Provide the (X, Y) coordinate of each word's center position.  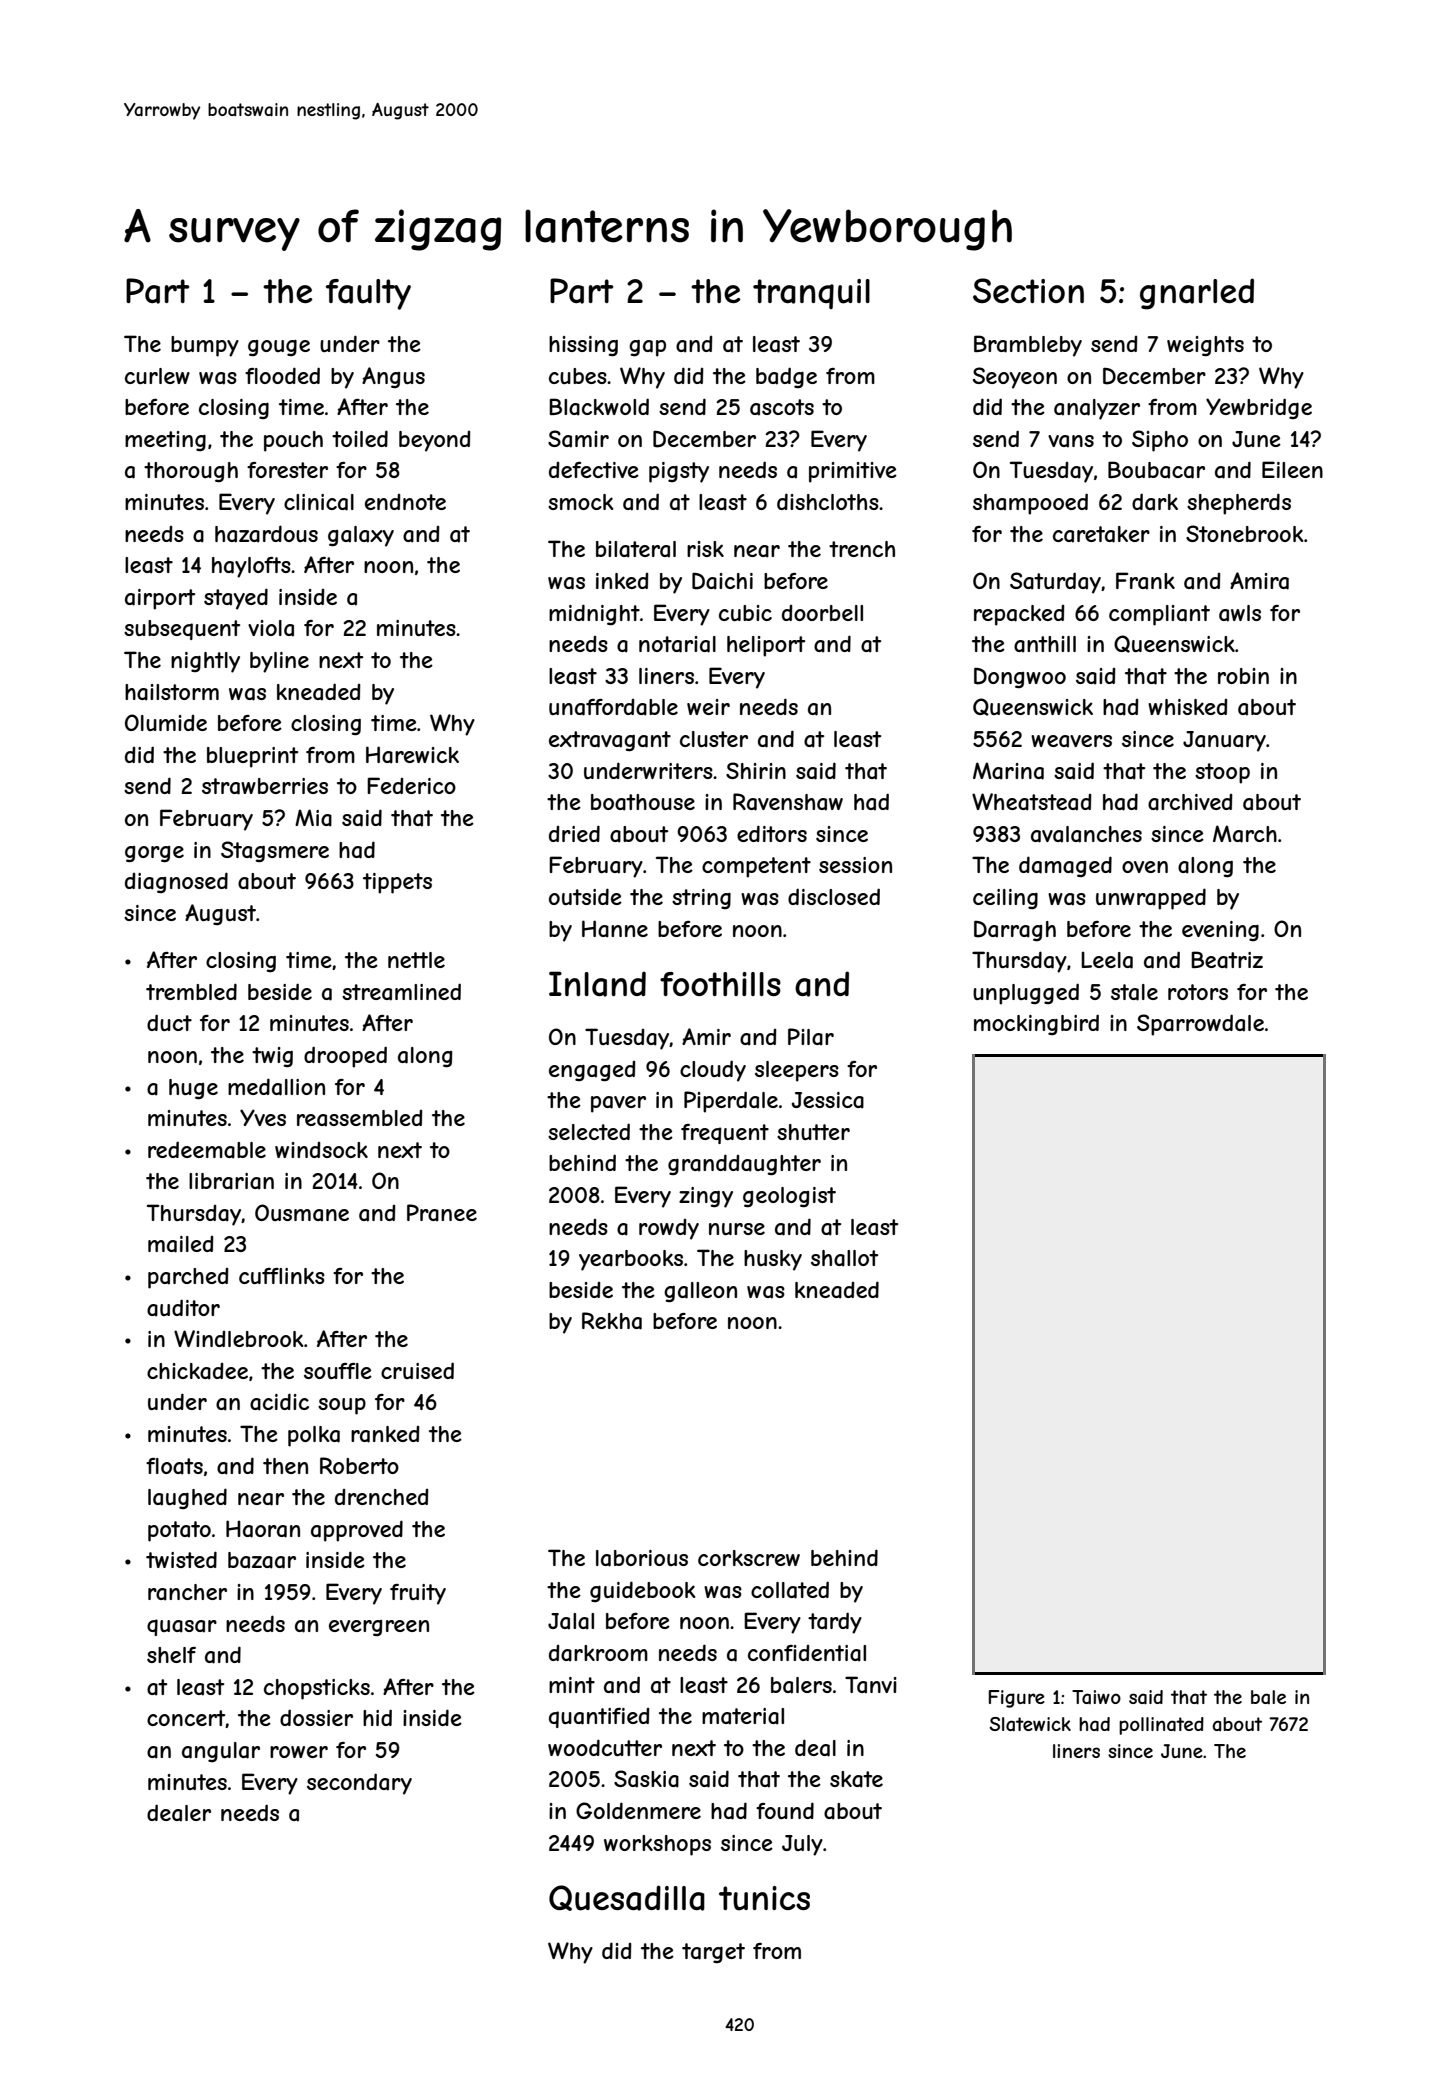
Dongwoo (1020, 677)
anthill (1045, 644)
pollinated (1161, 1726)
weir (708, 707)
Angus (393, 377)
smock (580, 502)
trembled (191, 991)
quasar (182, 1627)
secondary (359, 1784)
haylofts (251, 567)
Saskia (646, 1779)
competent (756, 867)
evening (1220, 931)
